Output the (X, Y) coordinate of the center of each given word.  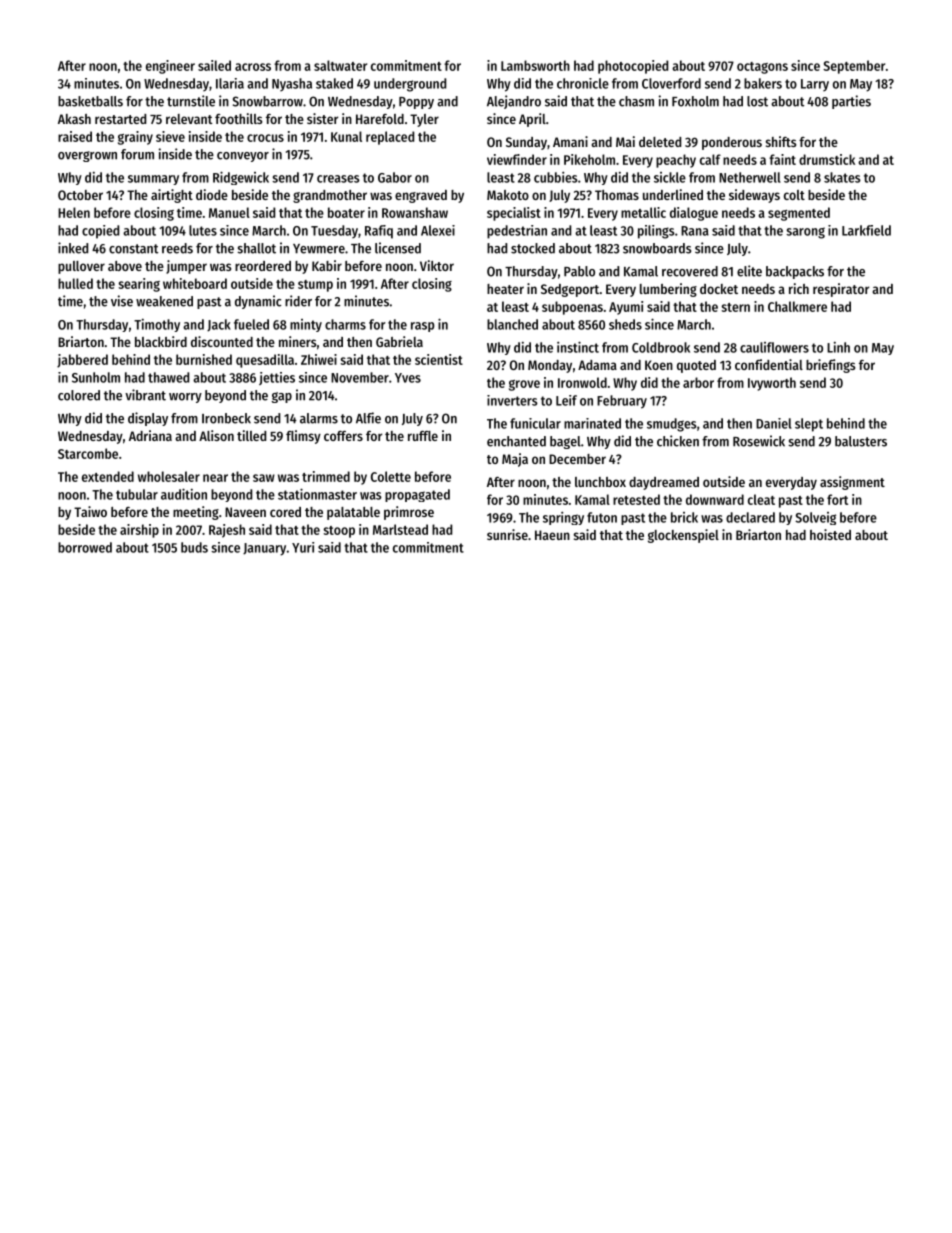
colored (79, 395)
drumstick (827, 159)
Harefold (380, 119)
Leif (566, 400)
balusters (861, 441)
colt (794, 195)
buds (194, 547)
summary (153, 180)
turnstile (191, 101)
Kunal (346, 136)
